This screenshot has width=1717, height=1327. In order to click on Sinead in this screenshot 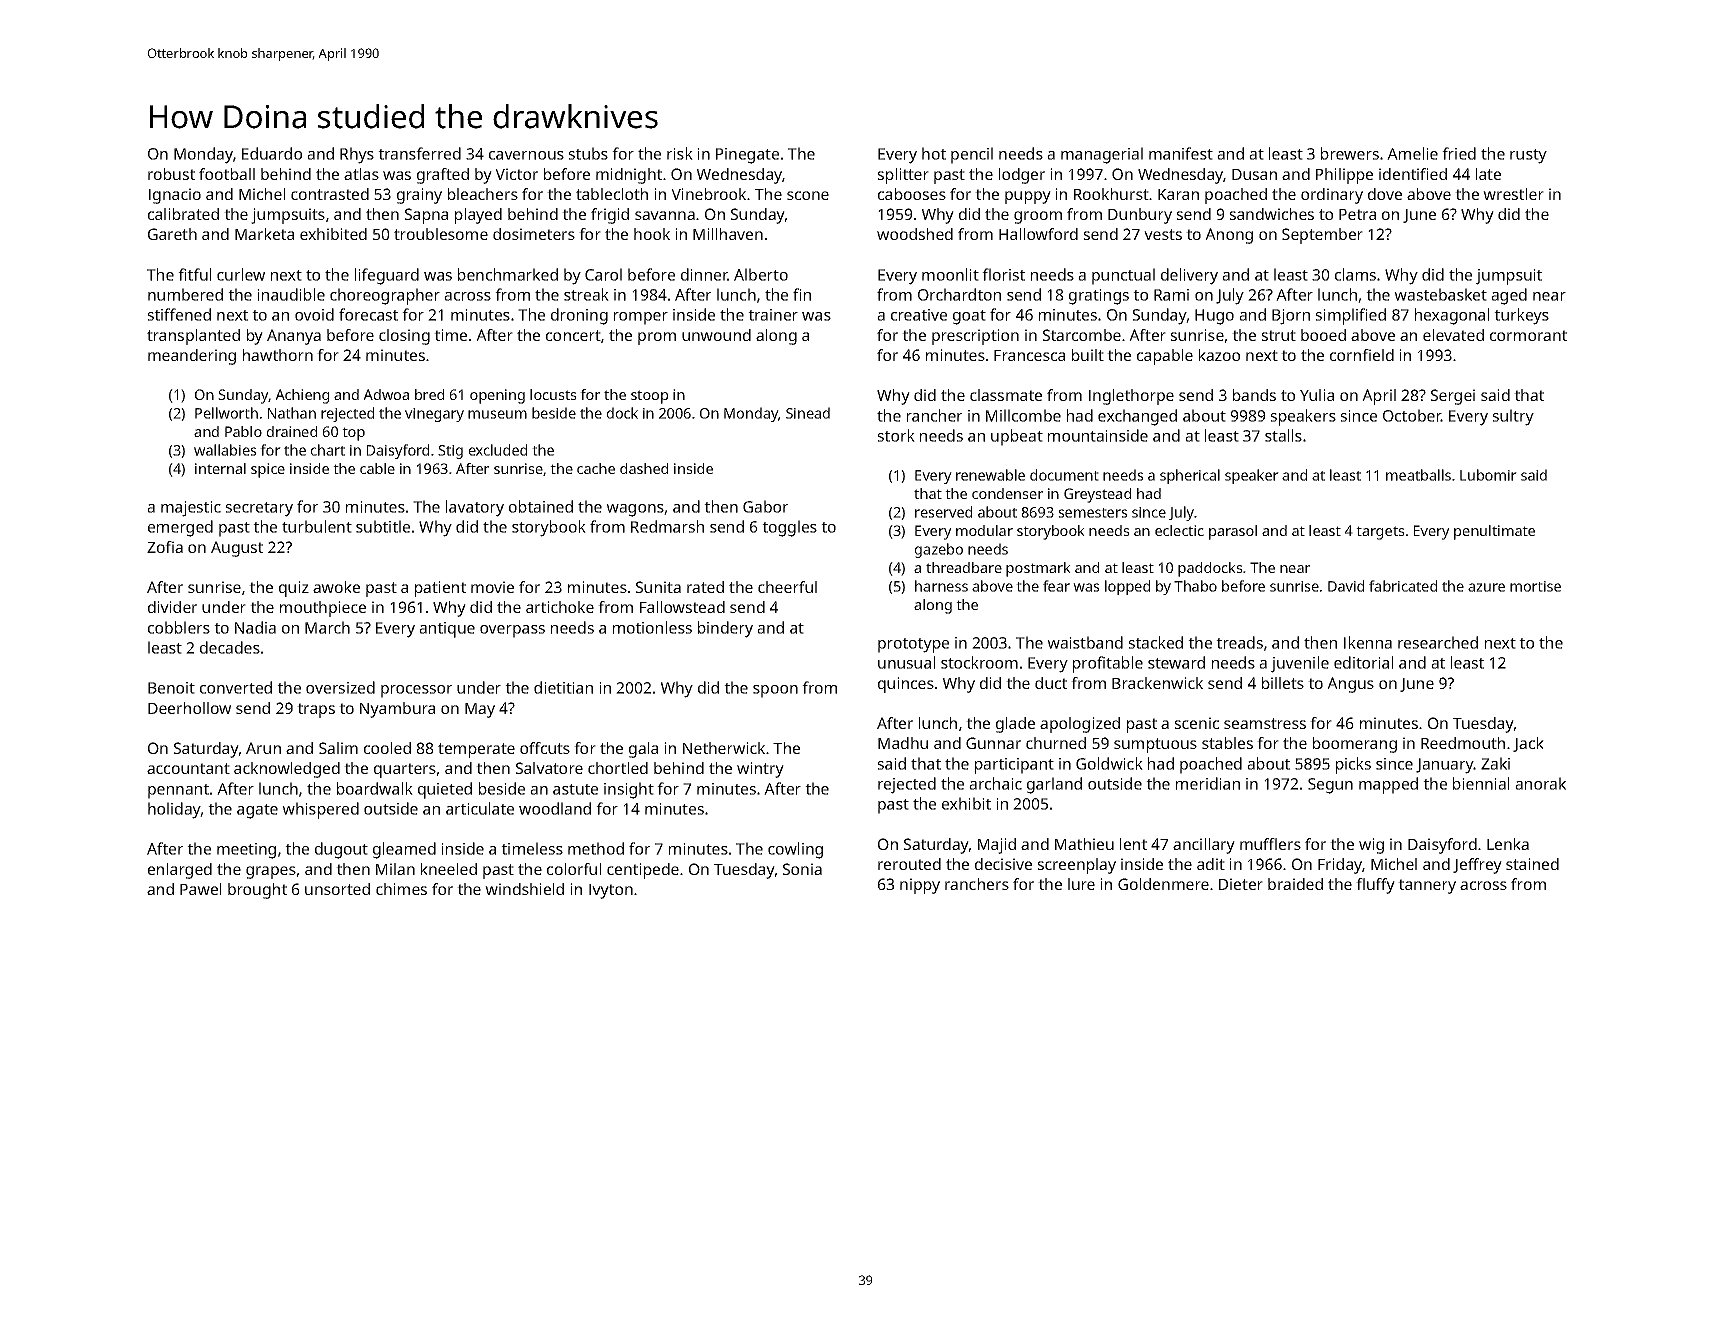, I will do `click(808, 413)`.
